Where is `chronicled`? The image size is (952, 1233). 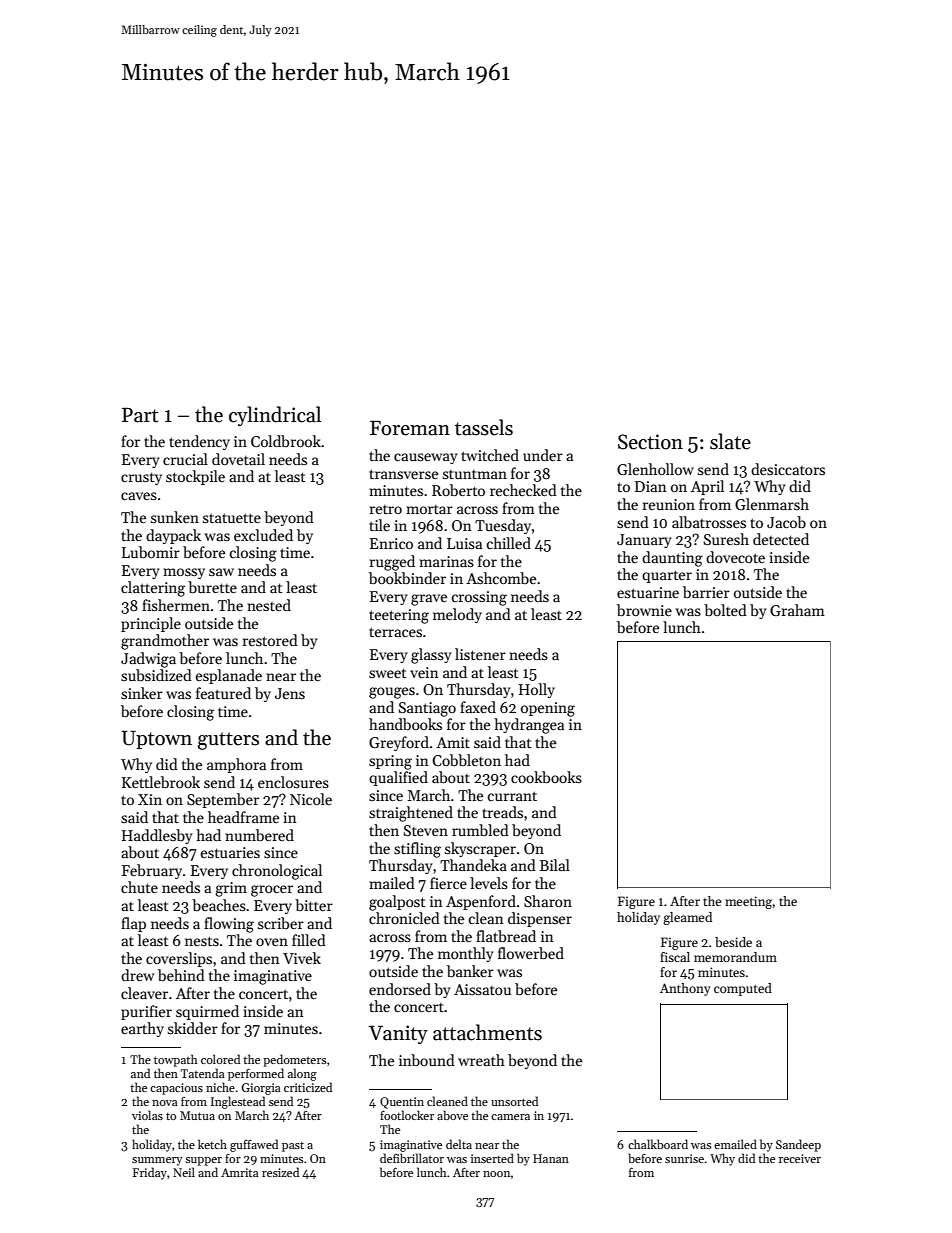
chronicled is located at coordinates (404, 918).
